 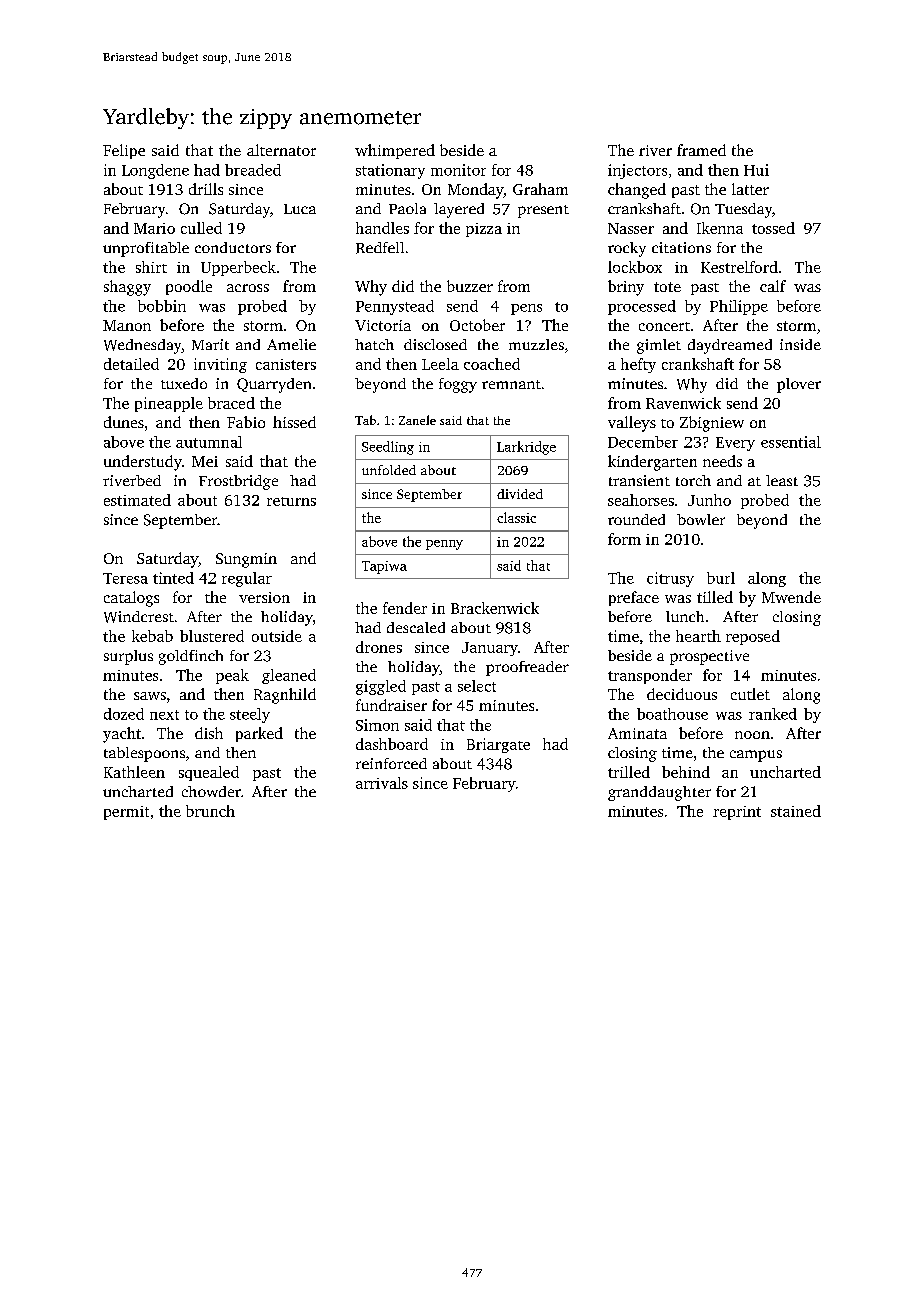 What do you see at coordinates (470, 286) in the screenshot?
I see `buzzer` at bounding box center [470, 286].
